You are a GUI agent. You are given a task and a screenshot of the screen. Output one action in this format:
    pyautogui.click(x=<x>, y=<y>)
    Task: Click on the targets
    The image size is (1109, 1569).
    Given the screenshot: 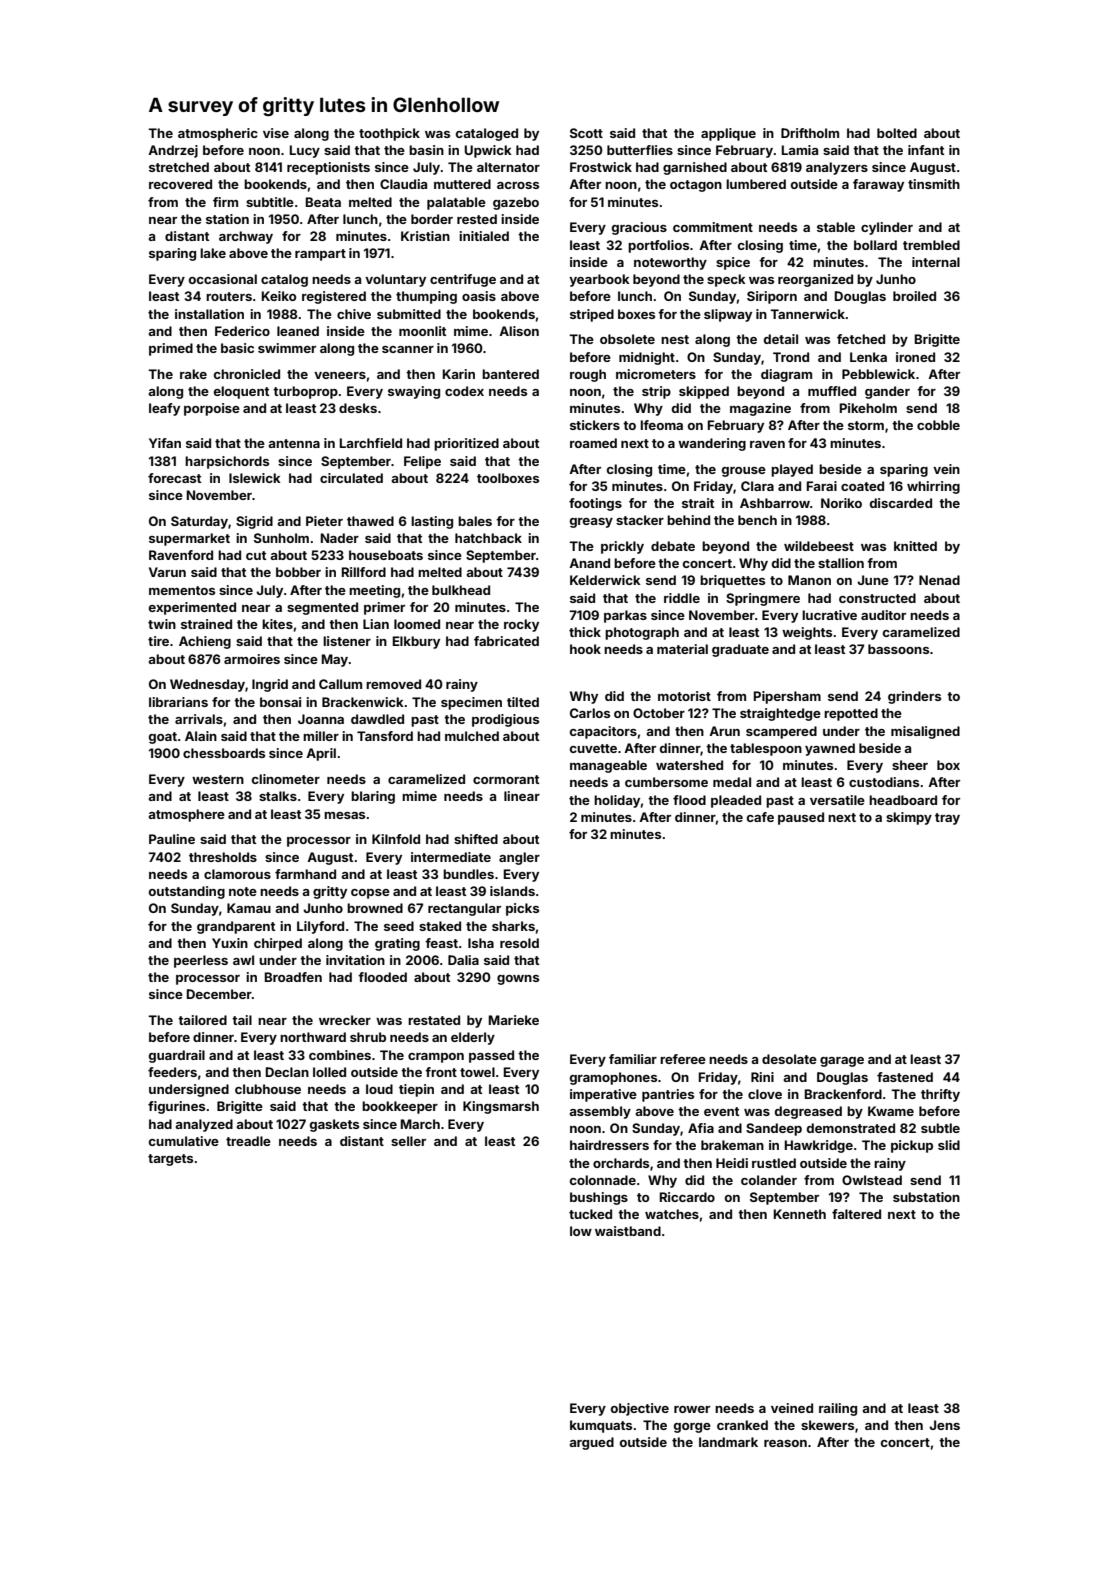 What is the action you would take?
    pyautogui.click(x=170, y=1160)
